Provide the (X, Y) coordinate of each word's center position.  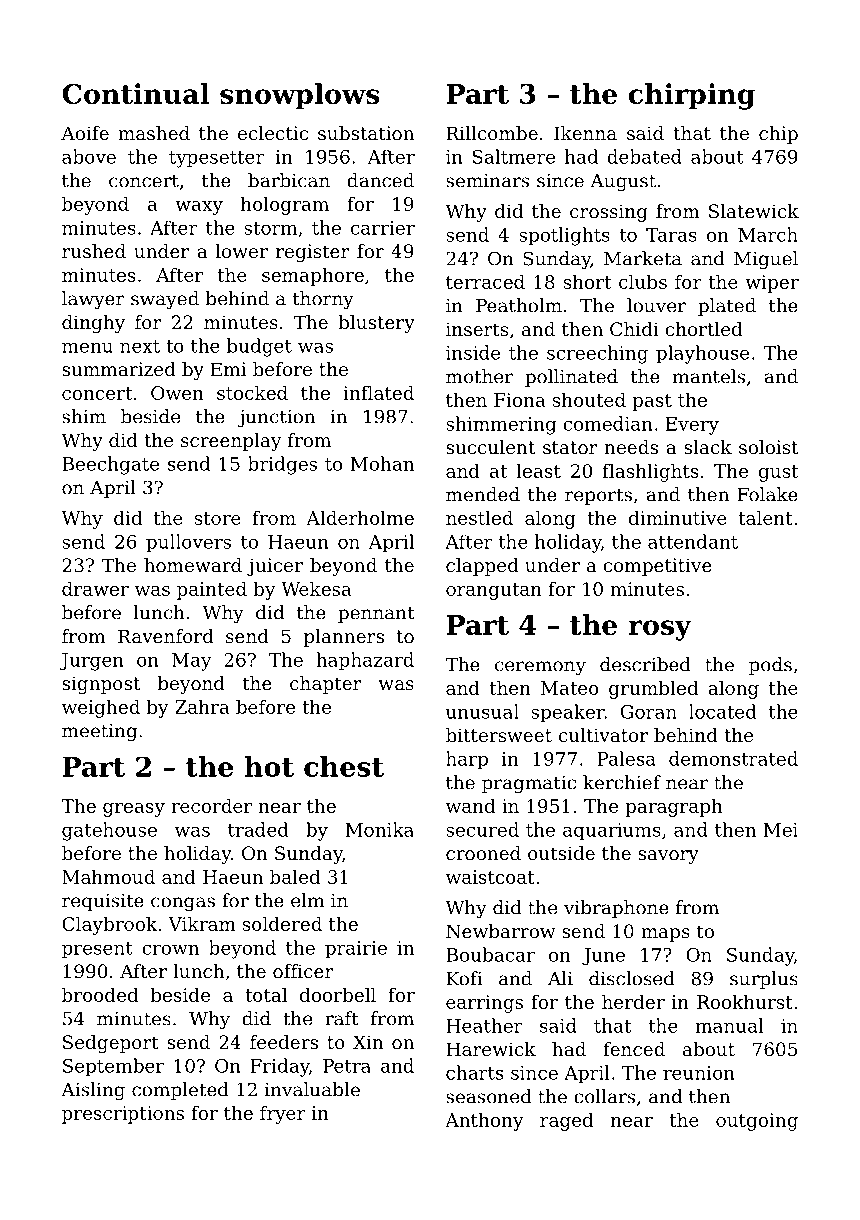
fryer (283, 1115)
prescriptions (123, 1115)
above (89, 156)
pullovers (188, 543)
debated (644, 156)
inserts (477, 329)
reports (598, 496)
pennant (376, 614)
